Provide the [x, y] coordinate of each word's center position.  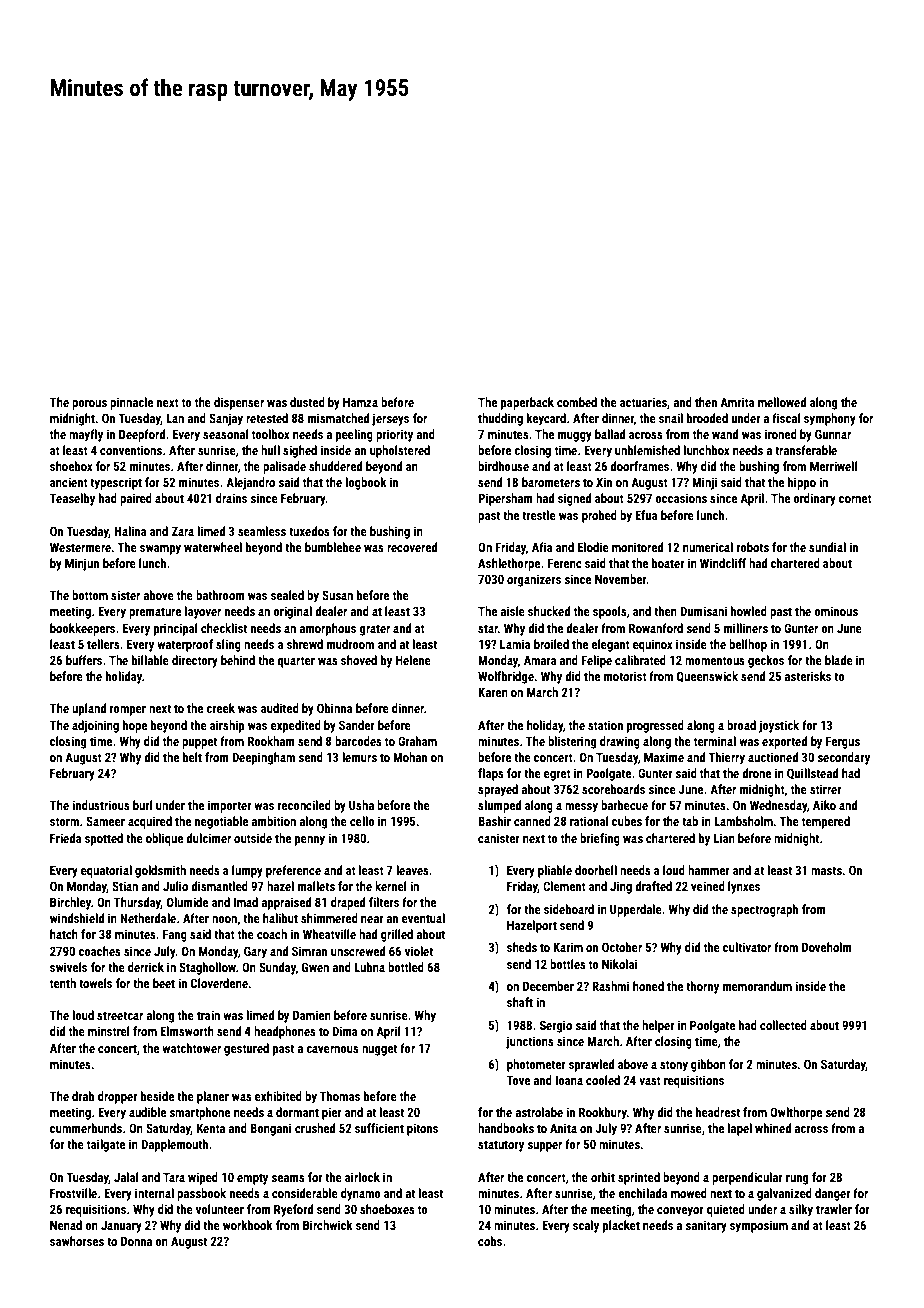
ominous [836, 611]
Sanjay [226, 419]
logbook [366, 483]
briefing [600, 839]
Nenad [66, 1225]
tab [690, 821]
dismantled [219, 886]
